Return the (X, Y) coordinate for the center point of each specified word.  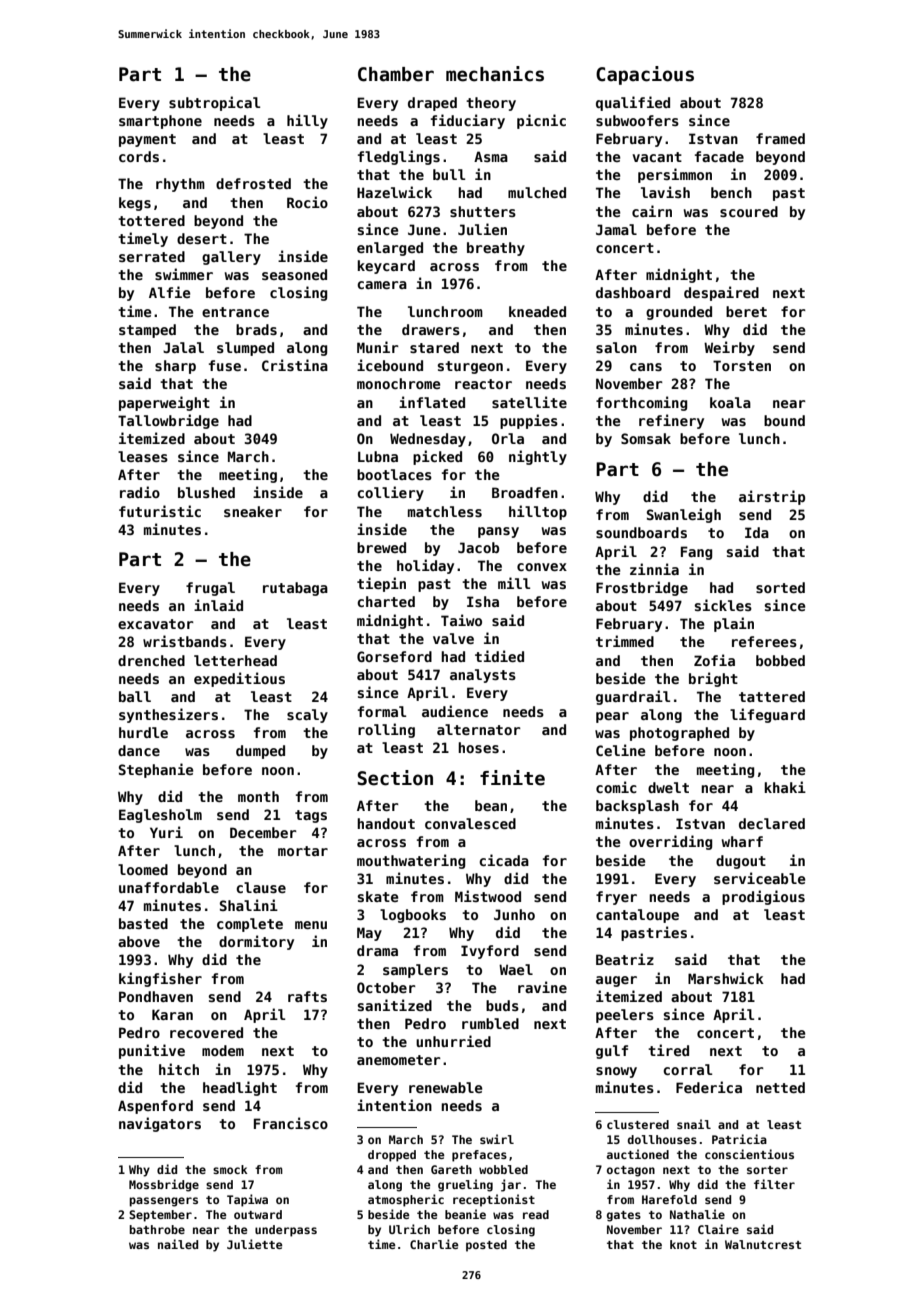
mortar (303, 851)
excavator (156, 624)
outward (258, 1214)
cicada (504, 860)
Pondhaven (156, 996)
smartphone (160, 122)
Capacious (645, 75)
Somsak (646, 438)
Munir (378, 347)
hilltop (538, 512)
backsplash (637, 807)
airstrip (772, 497)
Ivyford (490, 952)
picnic (541, 121)
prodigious (763, 897)
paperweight (164, 403)
